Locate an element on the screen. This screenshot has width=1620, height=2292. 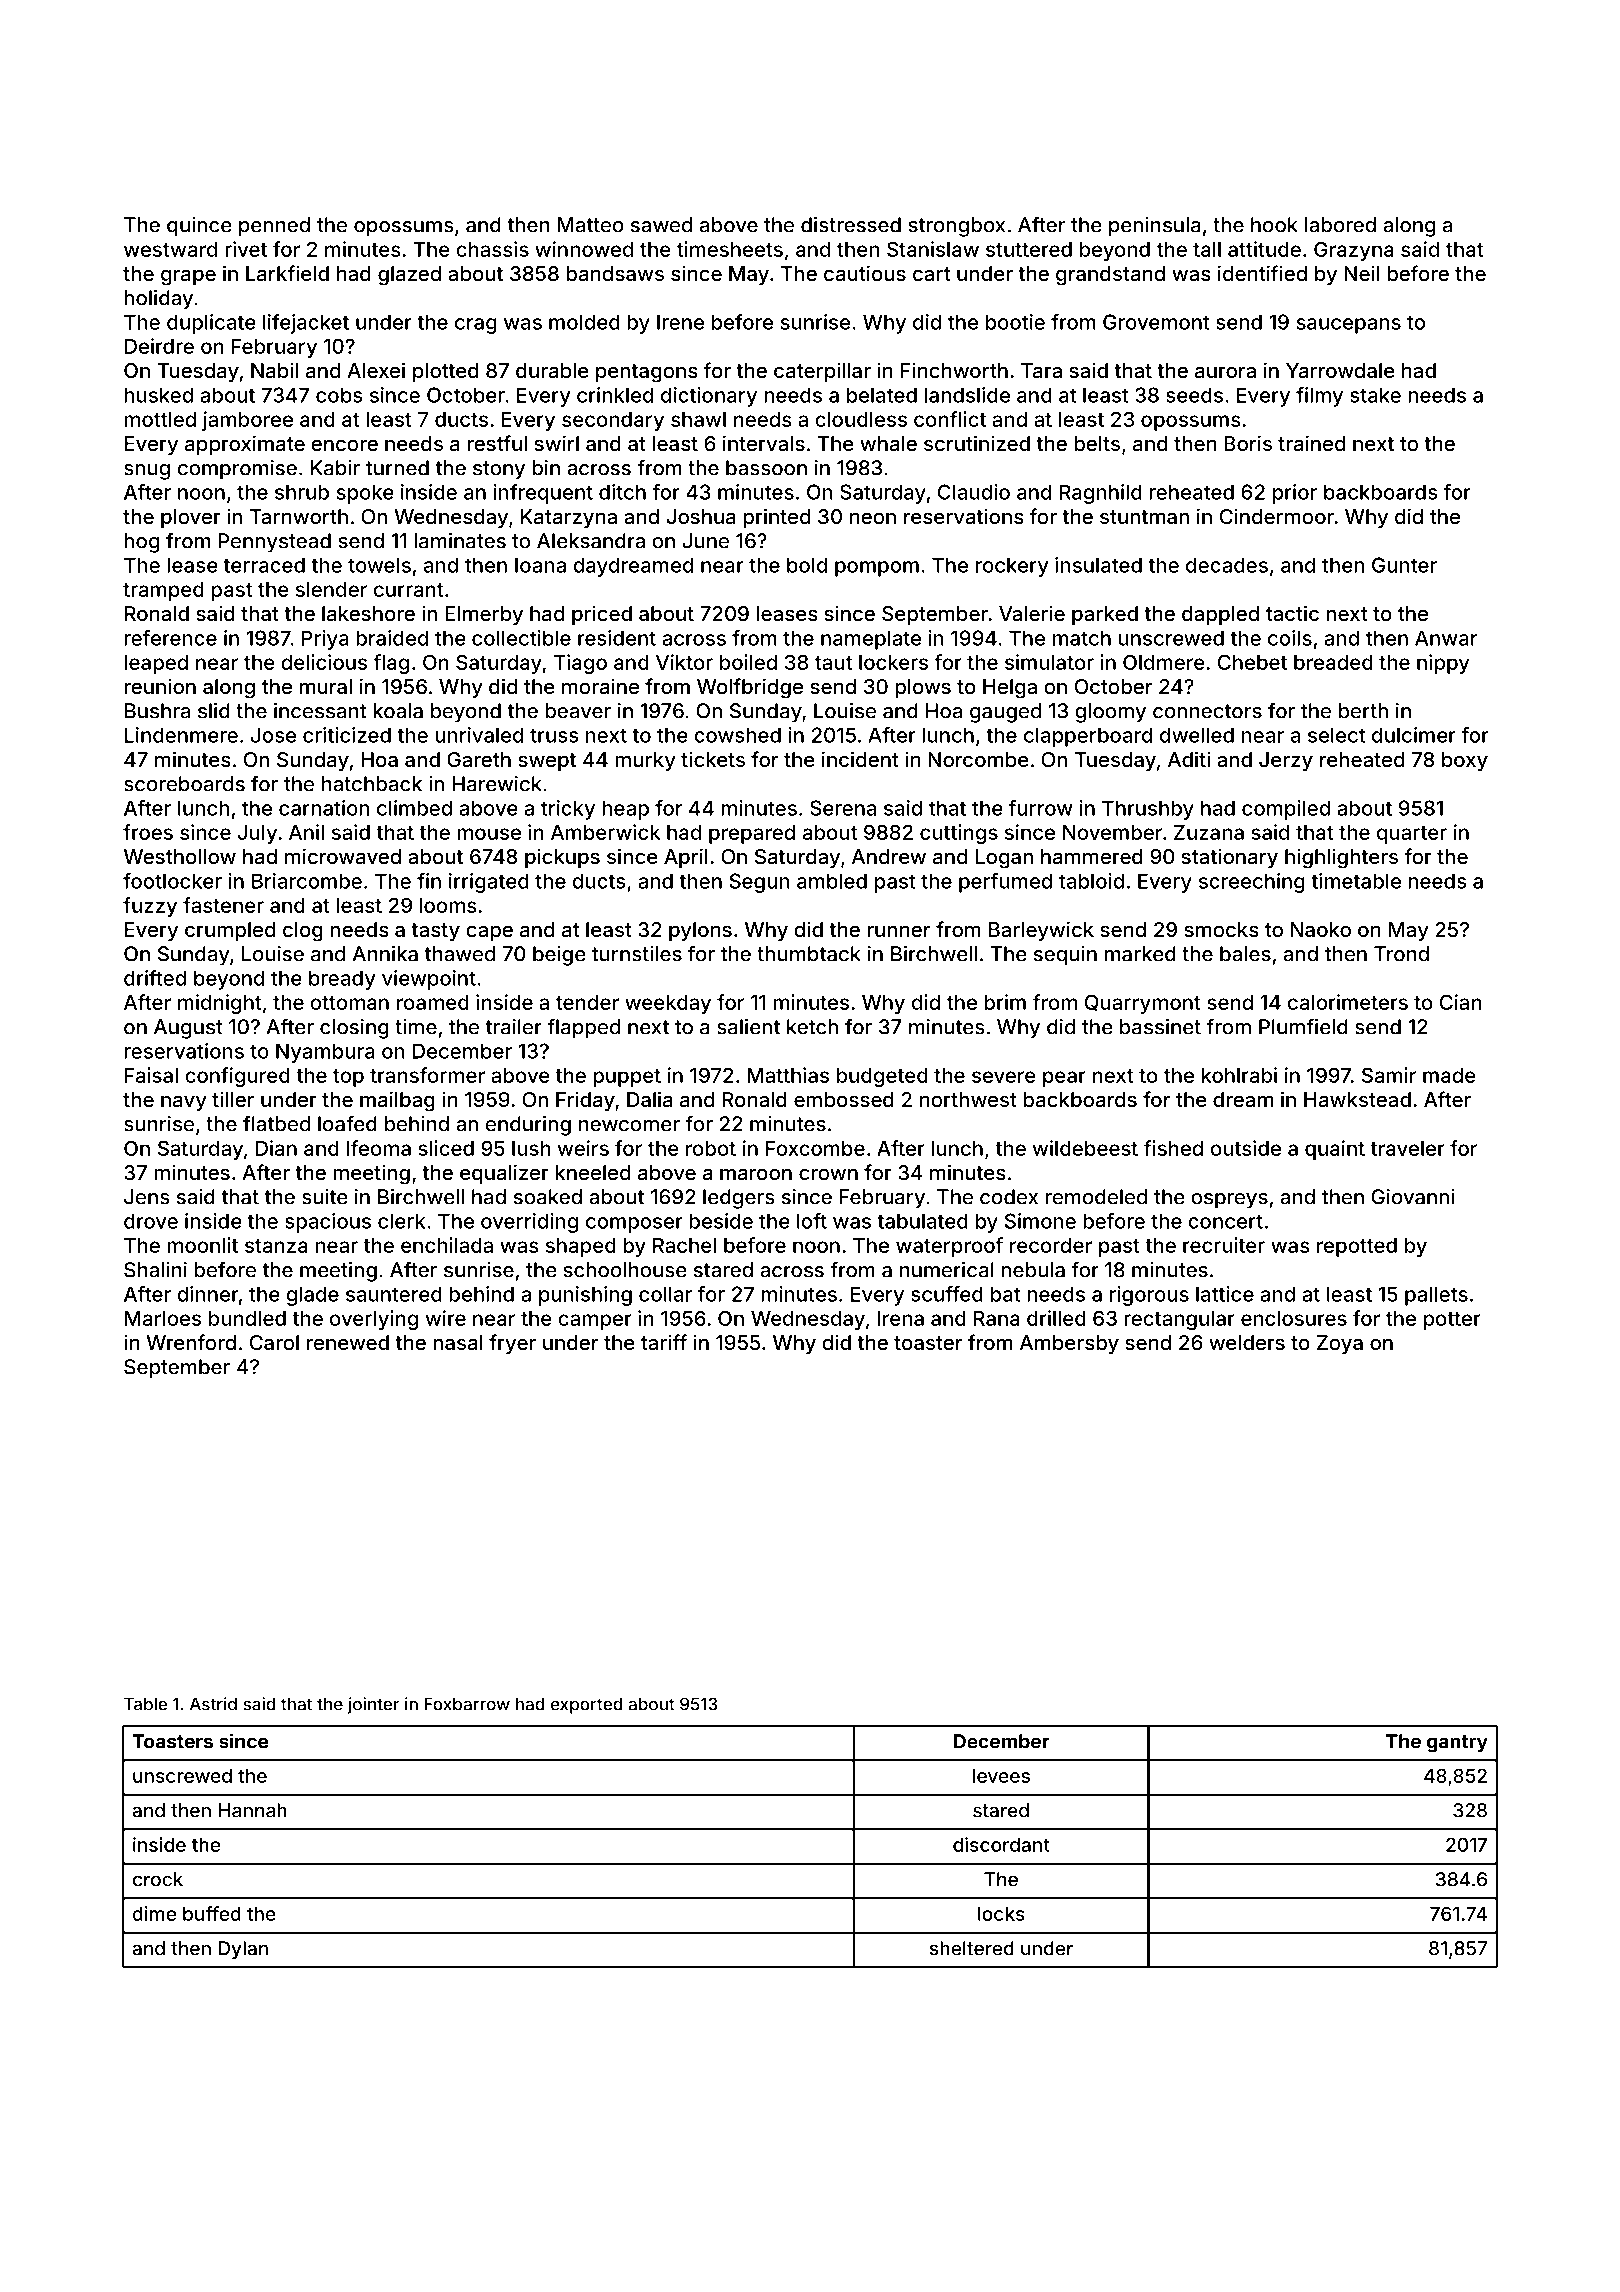
robot is located at coordinates (711, 1148).
